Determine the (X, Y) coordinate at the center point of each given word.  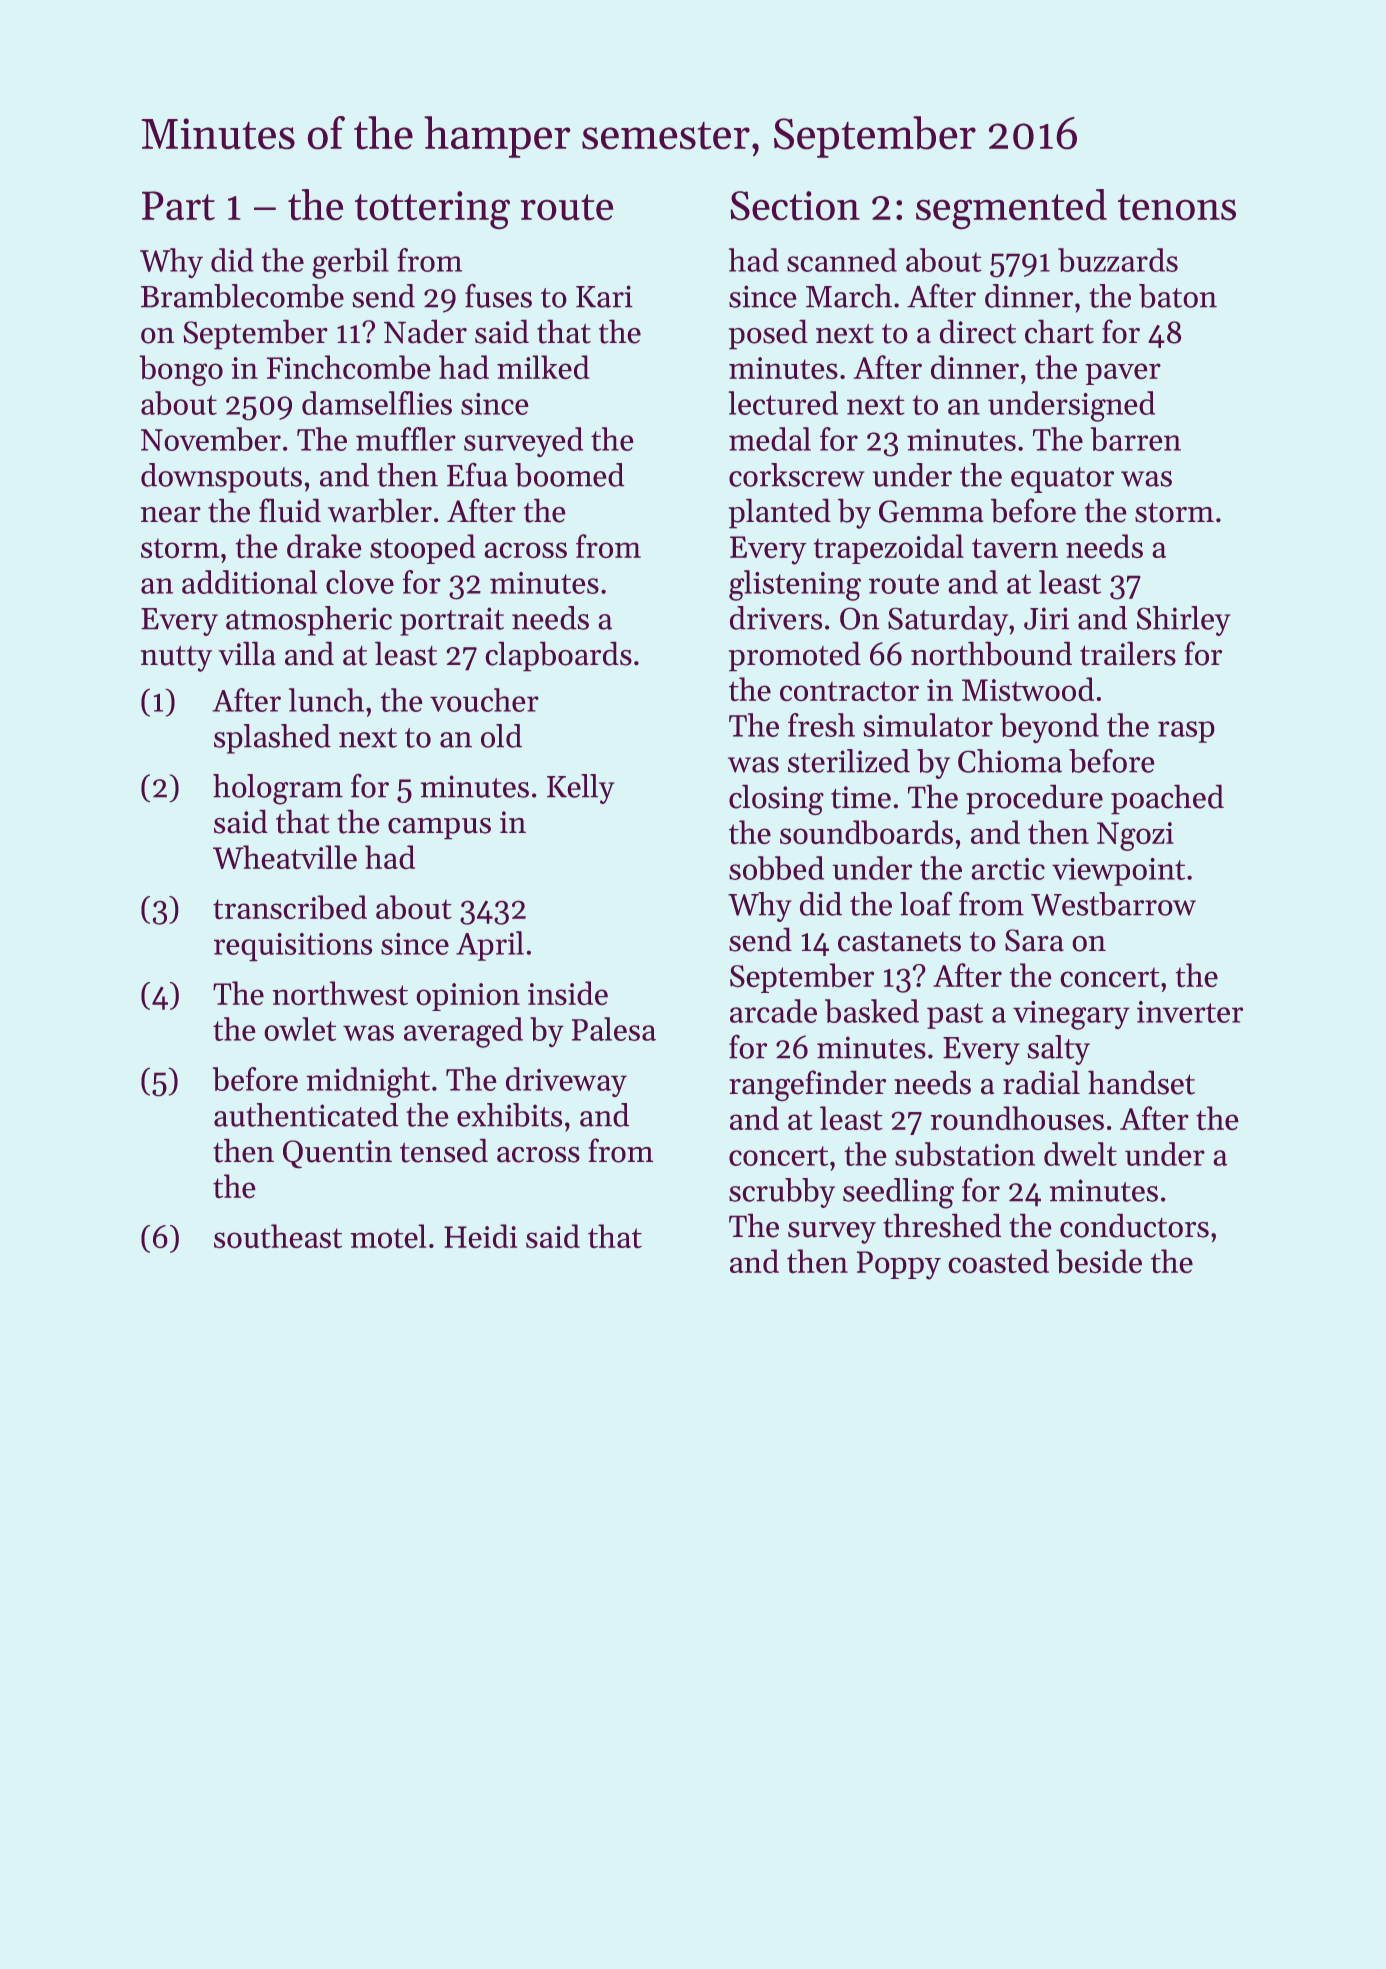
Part (178, 205)
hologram (278, 789)
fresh (821, 725)
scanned (842, 260)
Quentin (337, 1154)
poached (1167, 799)
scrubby (782, 1193)
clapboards (559, 656)
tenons (1177, 207)
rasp (1186, 732)
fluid (290, 510)
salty (1059, 1050)
